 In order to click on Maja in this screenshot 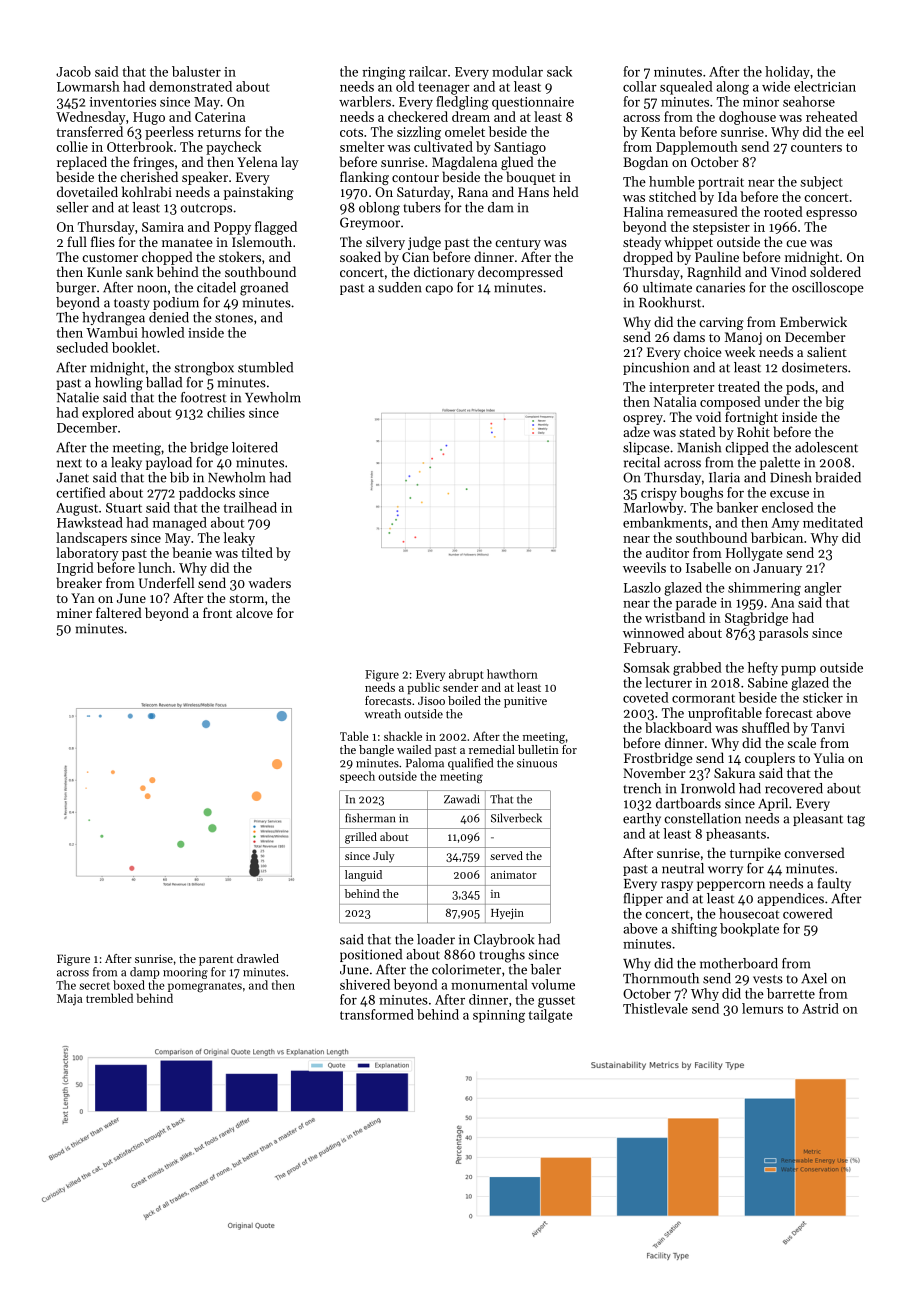, I will do `click(70, 1000)`.
